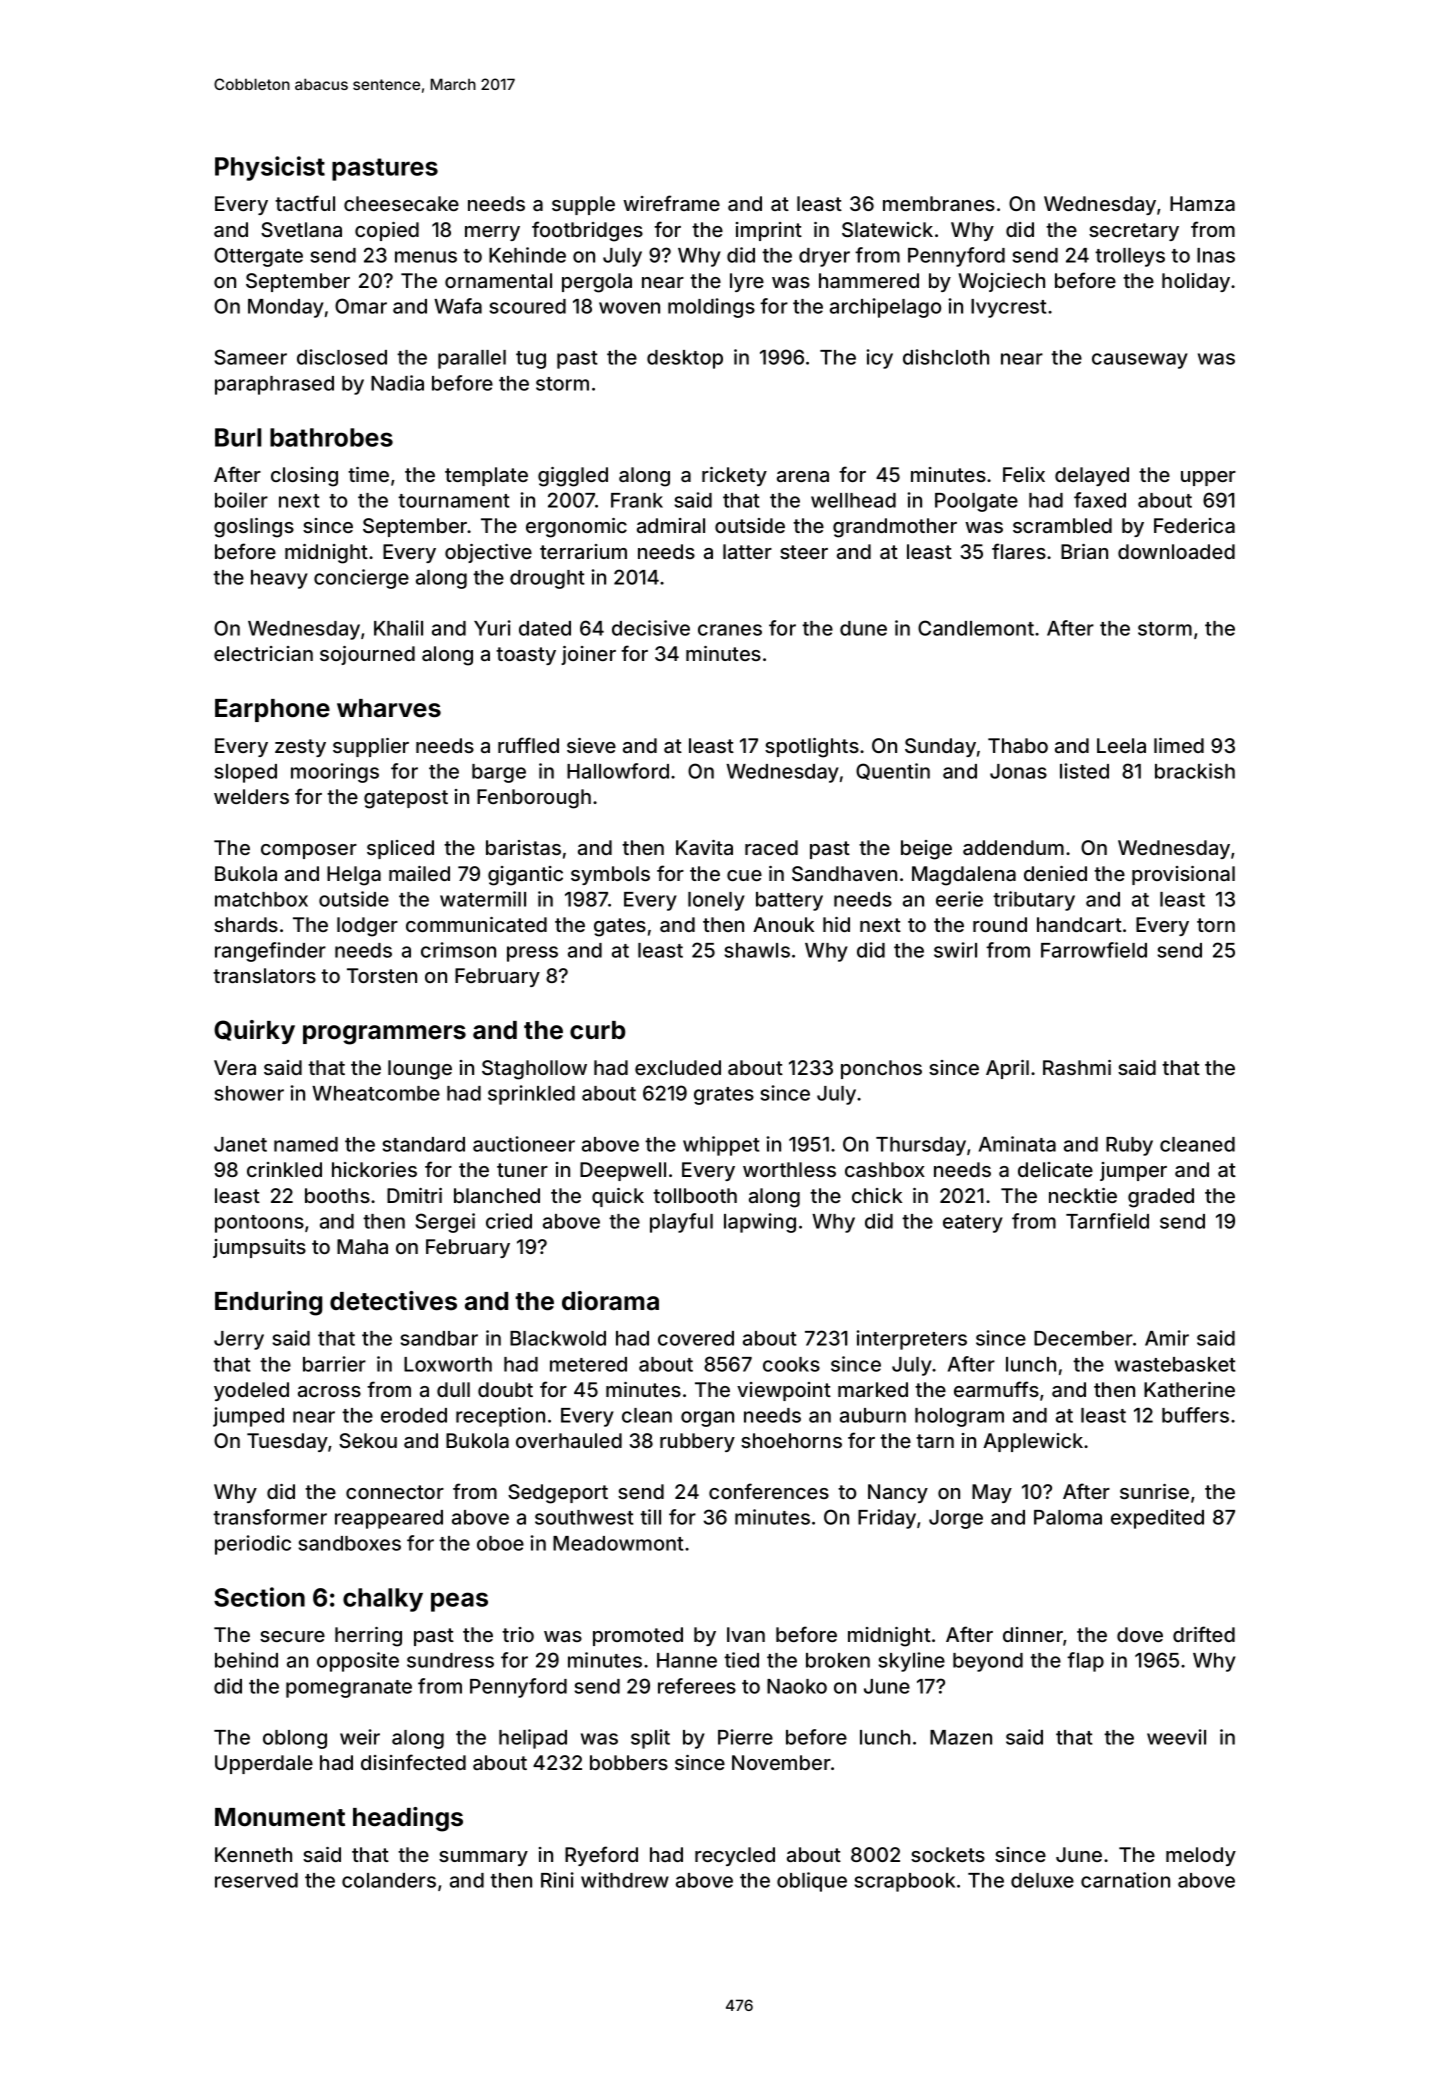 Image resolution: width=1450 pixels, height=2100 pixels. What do you see at coordinates (1202, 203) in the page?
I see `Hamza` at bounding box center [1202, 203].
